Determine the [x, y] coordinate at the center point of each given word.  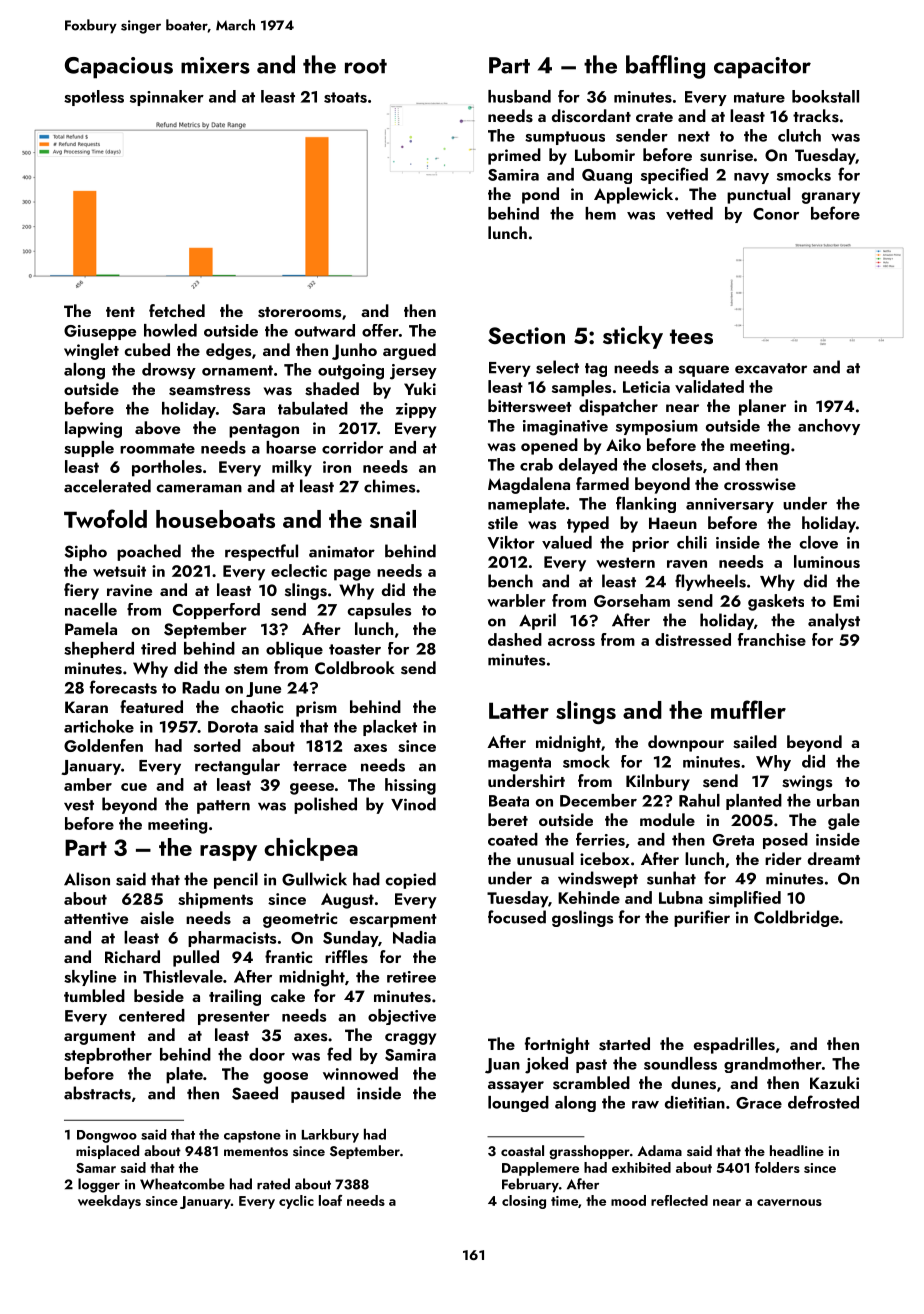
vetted [689, 213]
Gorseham [632, 600]
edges [228, 351]
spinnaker [167, 98]
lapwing [93, 429]
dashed [515, 639]
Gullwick [314, 879]
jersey [413, 372]
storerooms [299, 312]
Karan [86, 707]
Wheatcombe [182, 1184]
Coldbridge [796, 918]
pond [540, 195]
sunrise [726, 155]
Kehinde [589, 897]
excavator [771, 368]
